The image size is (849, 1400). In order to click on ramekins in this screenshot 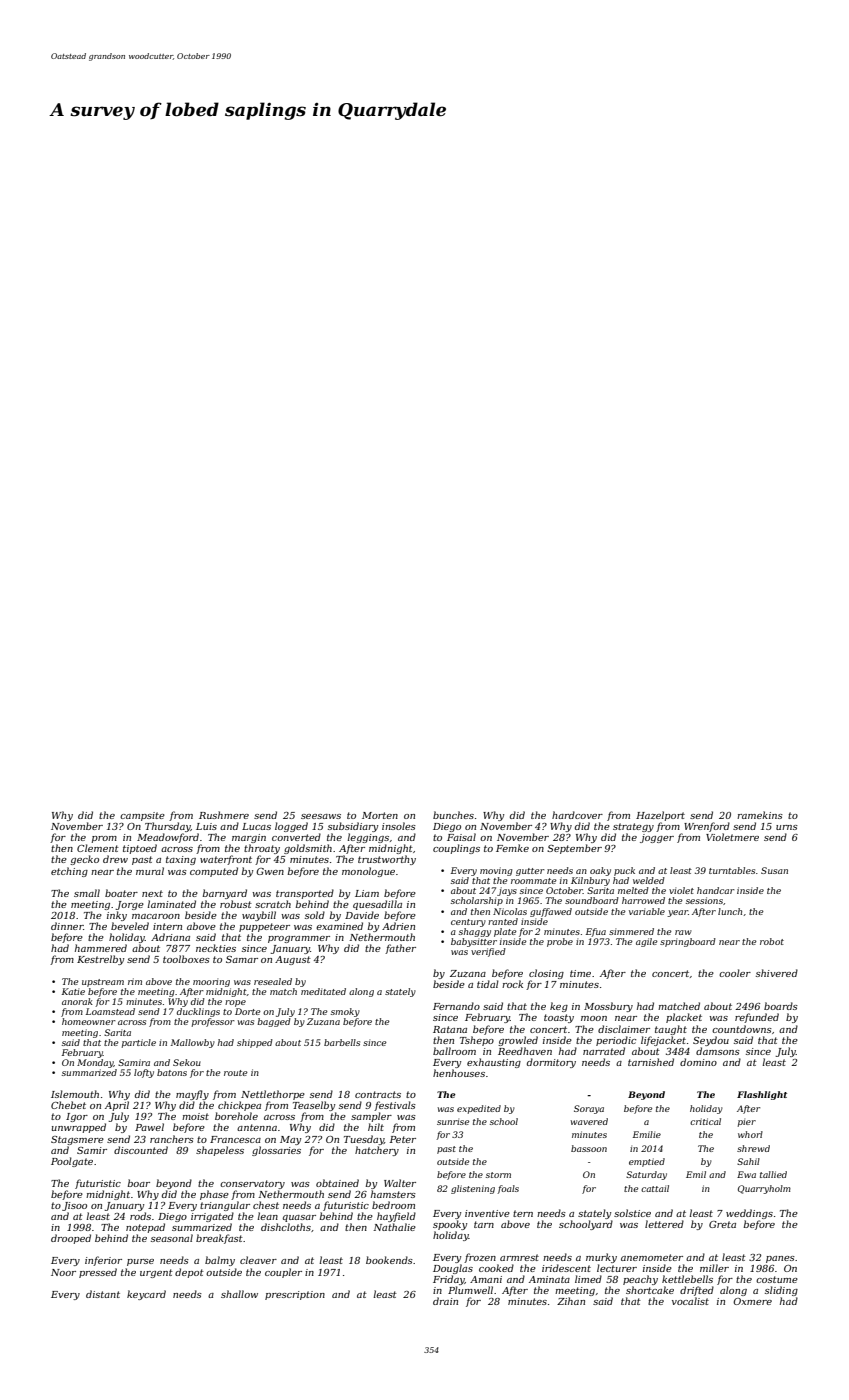, I will do `click(760, 815)`.
